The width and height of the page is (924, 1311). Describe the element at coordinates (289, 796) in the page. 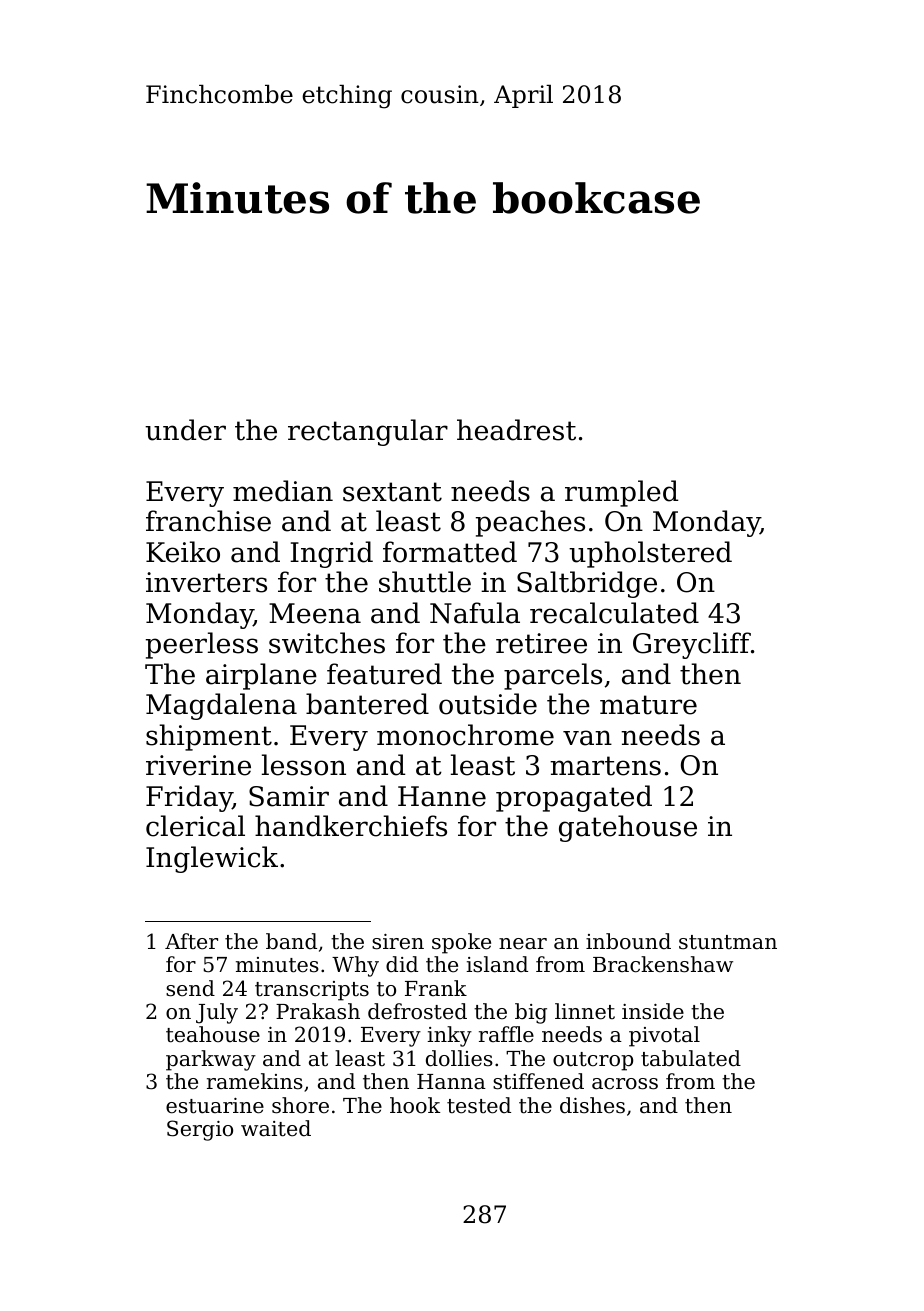

I see `Samir` at that location.
